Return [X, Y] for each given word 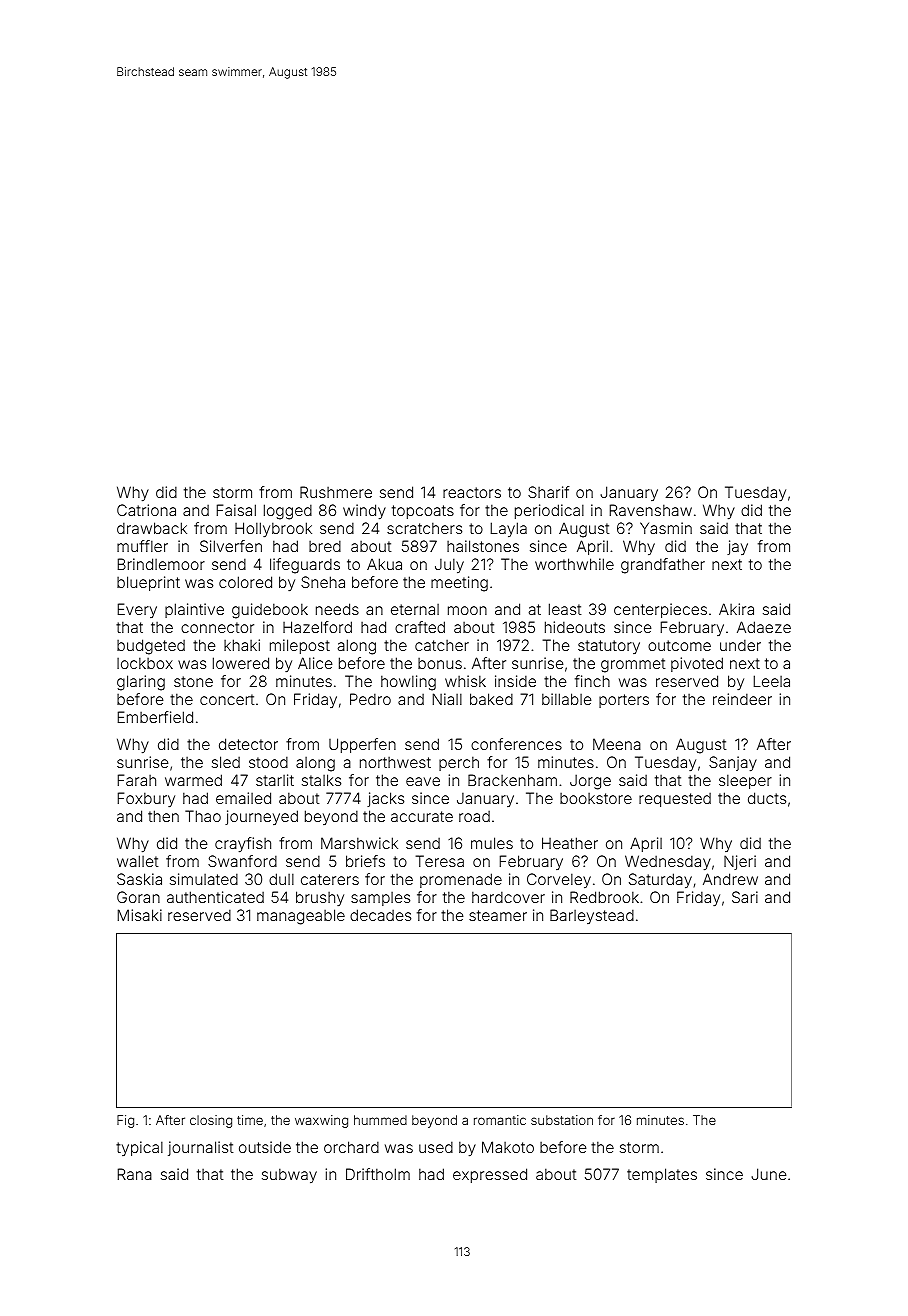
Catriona [146, 510]
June [768, 1174]
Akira [736, 609]
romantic [500, 1120]
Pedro [370, 699]
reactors [472, 492]
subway [289, 1175]
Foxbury [146, 799]
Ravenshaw [651, 510]
